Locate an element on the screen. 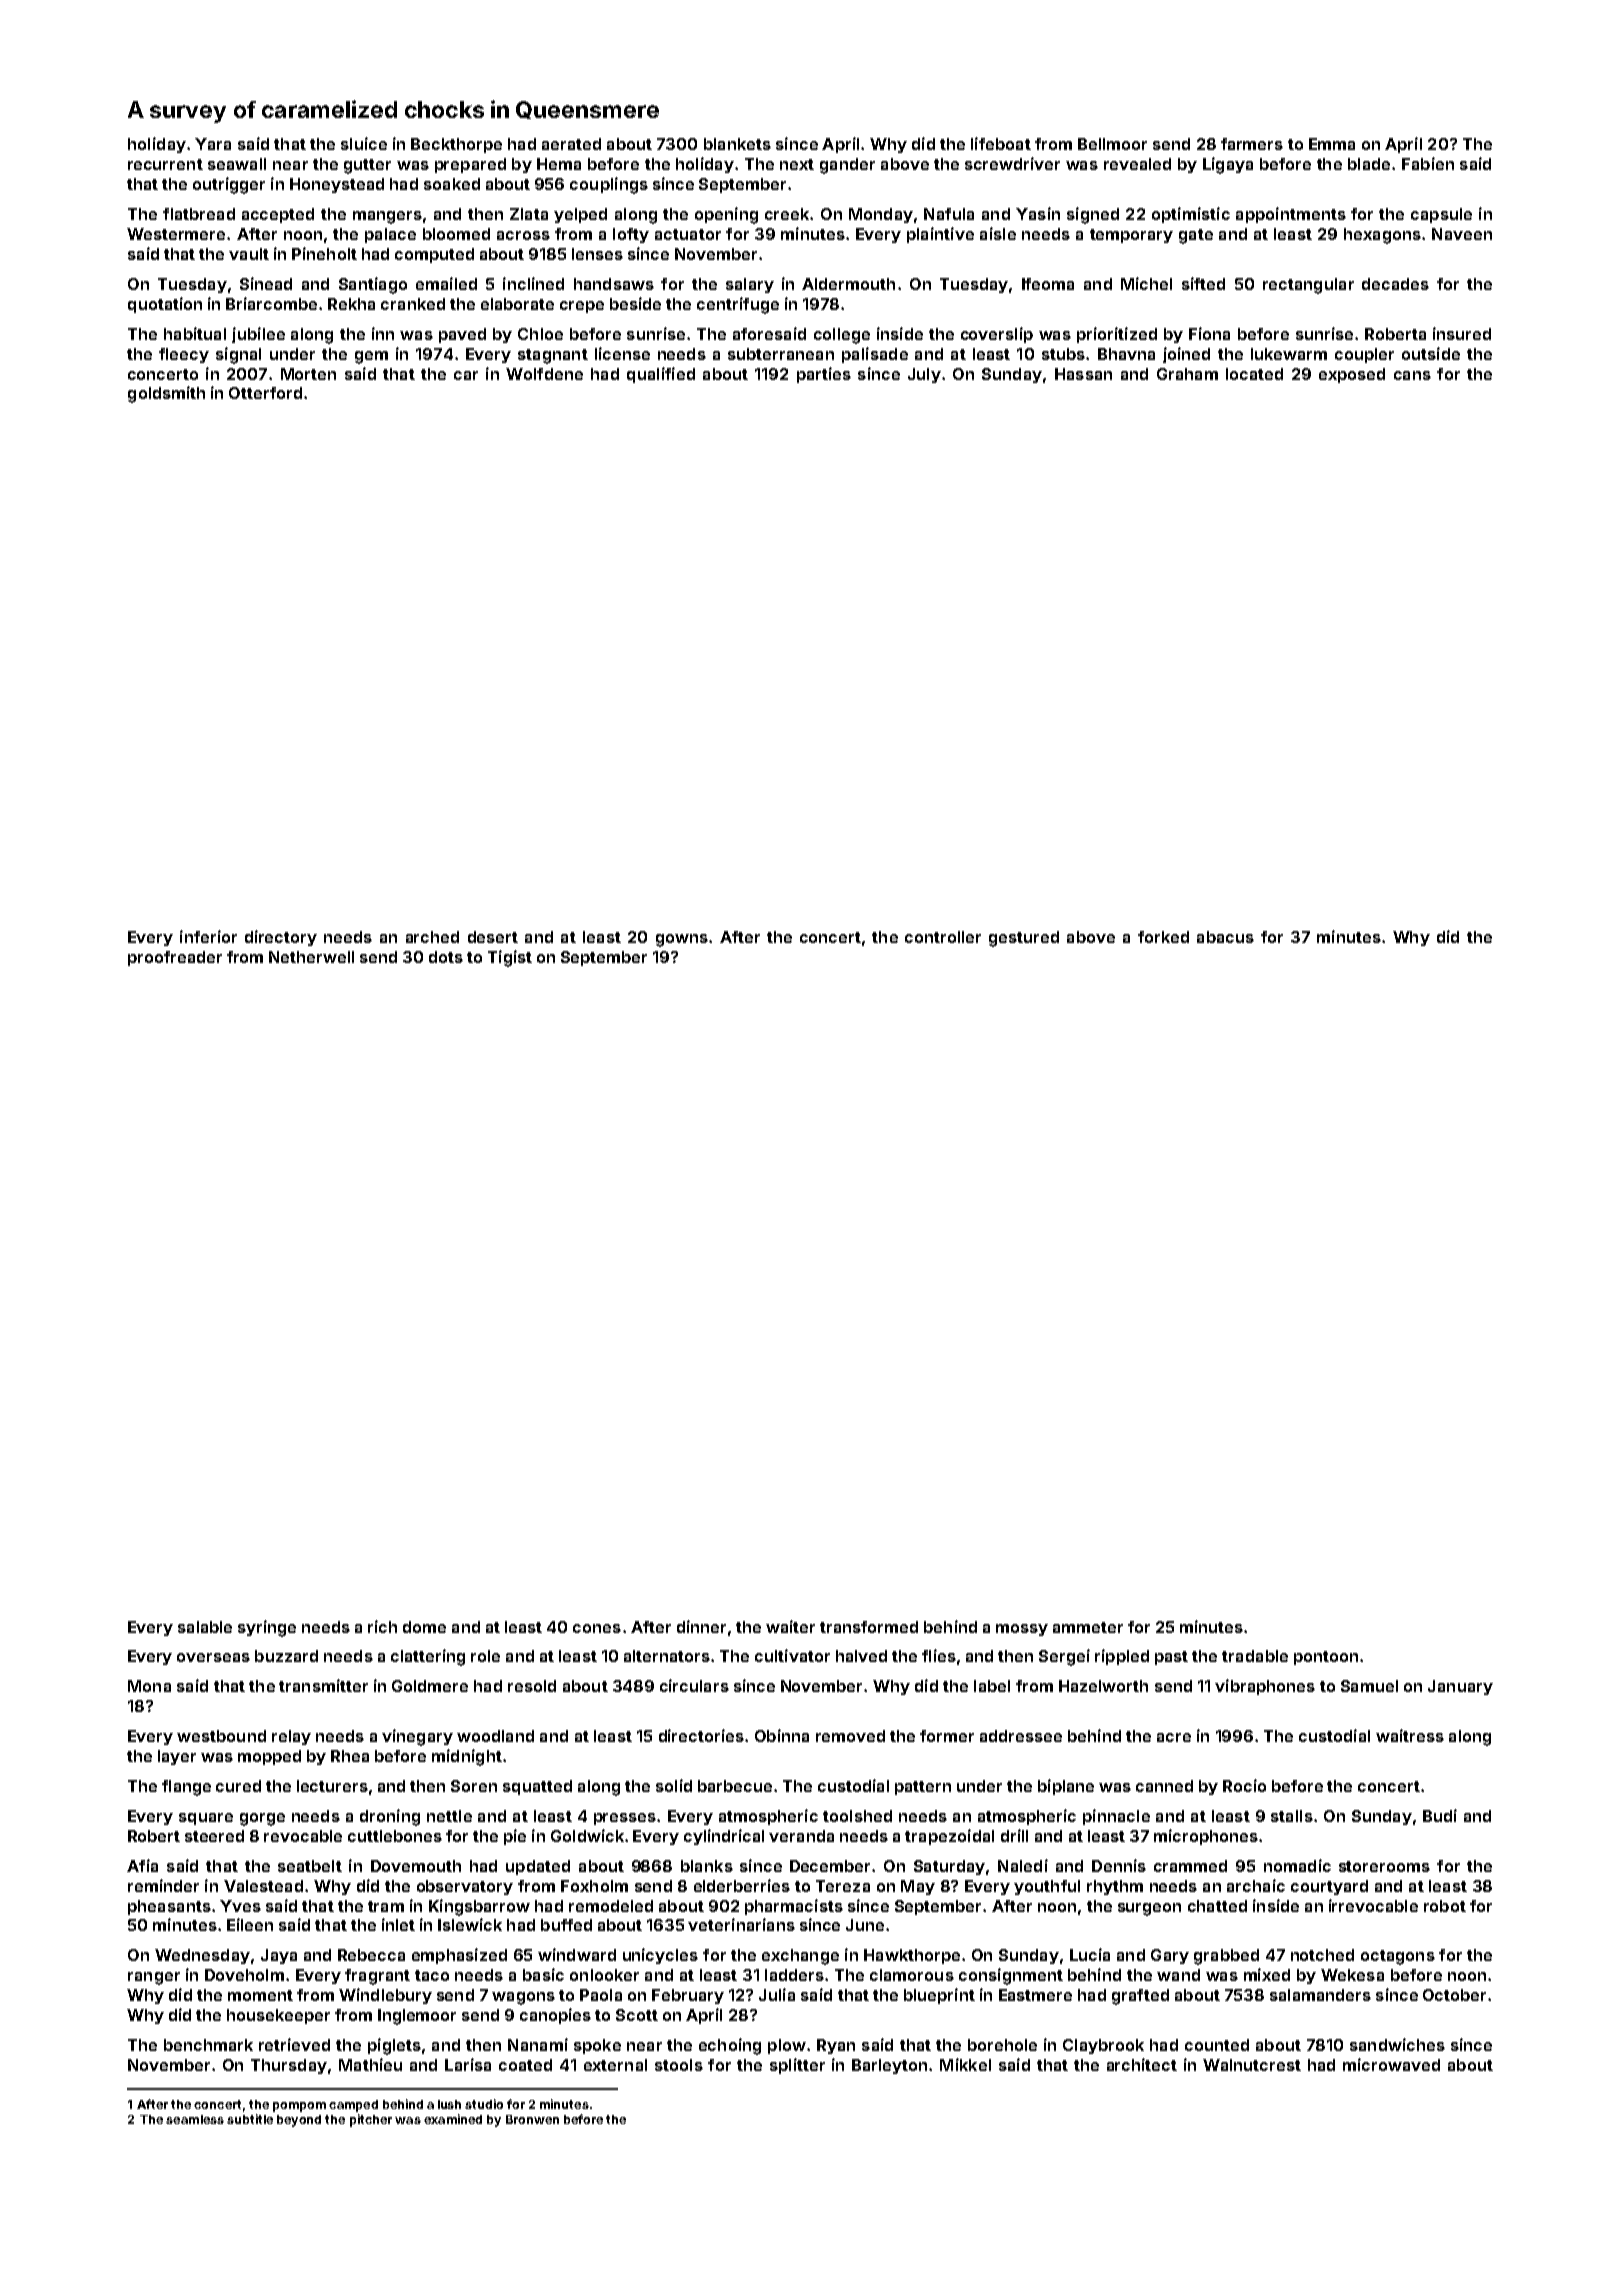 The image size is (1620, 2292). gowns is located at coordinates (682, 940).
